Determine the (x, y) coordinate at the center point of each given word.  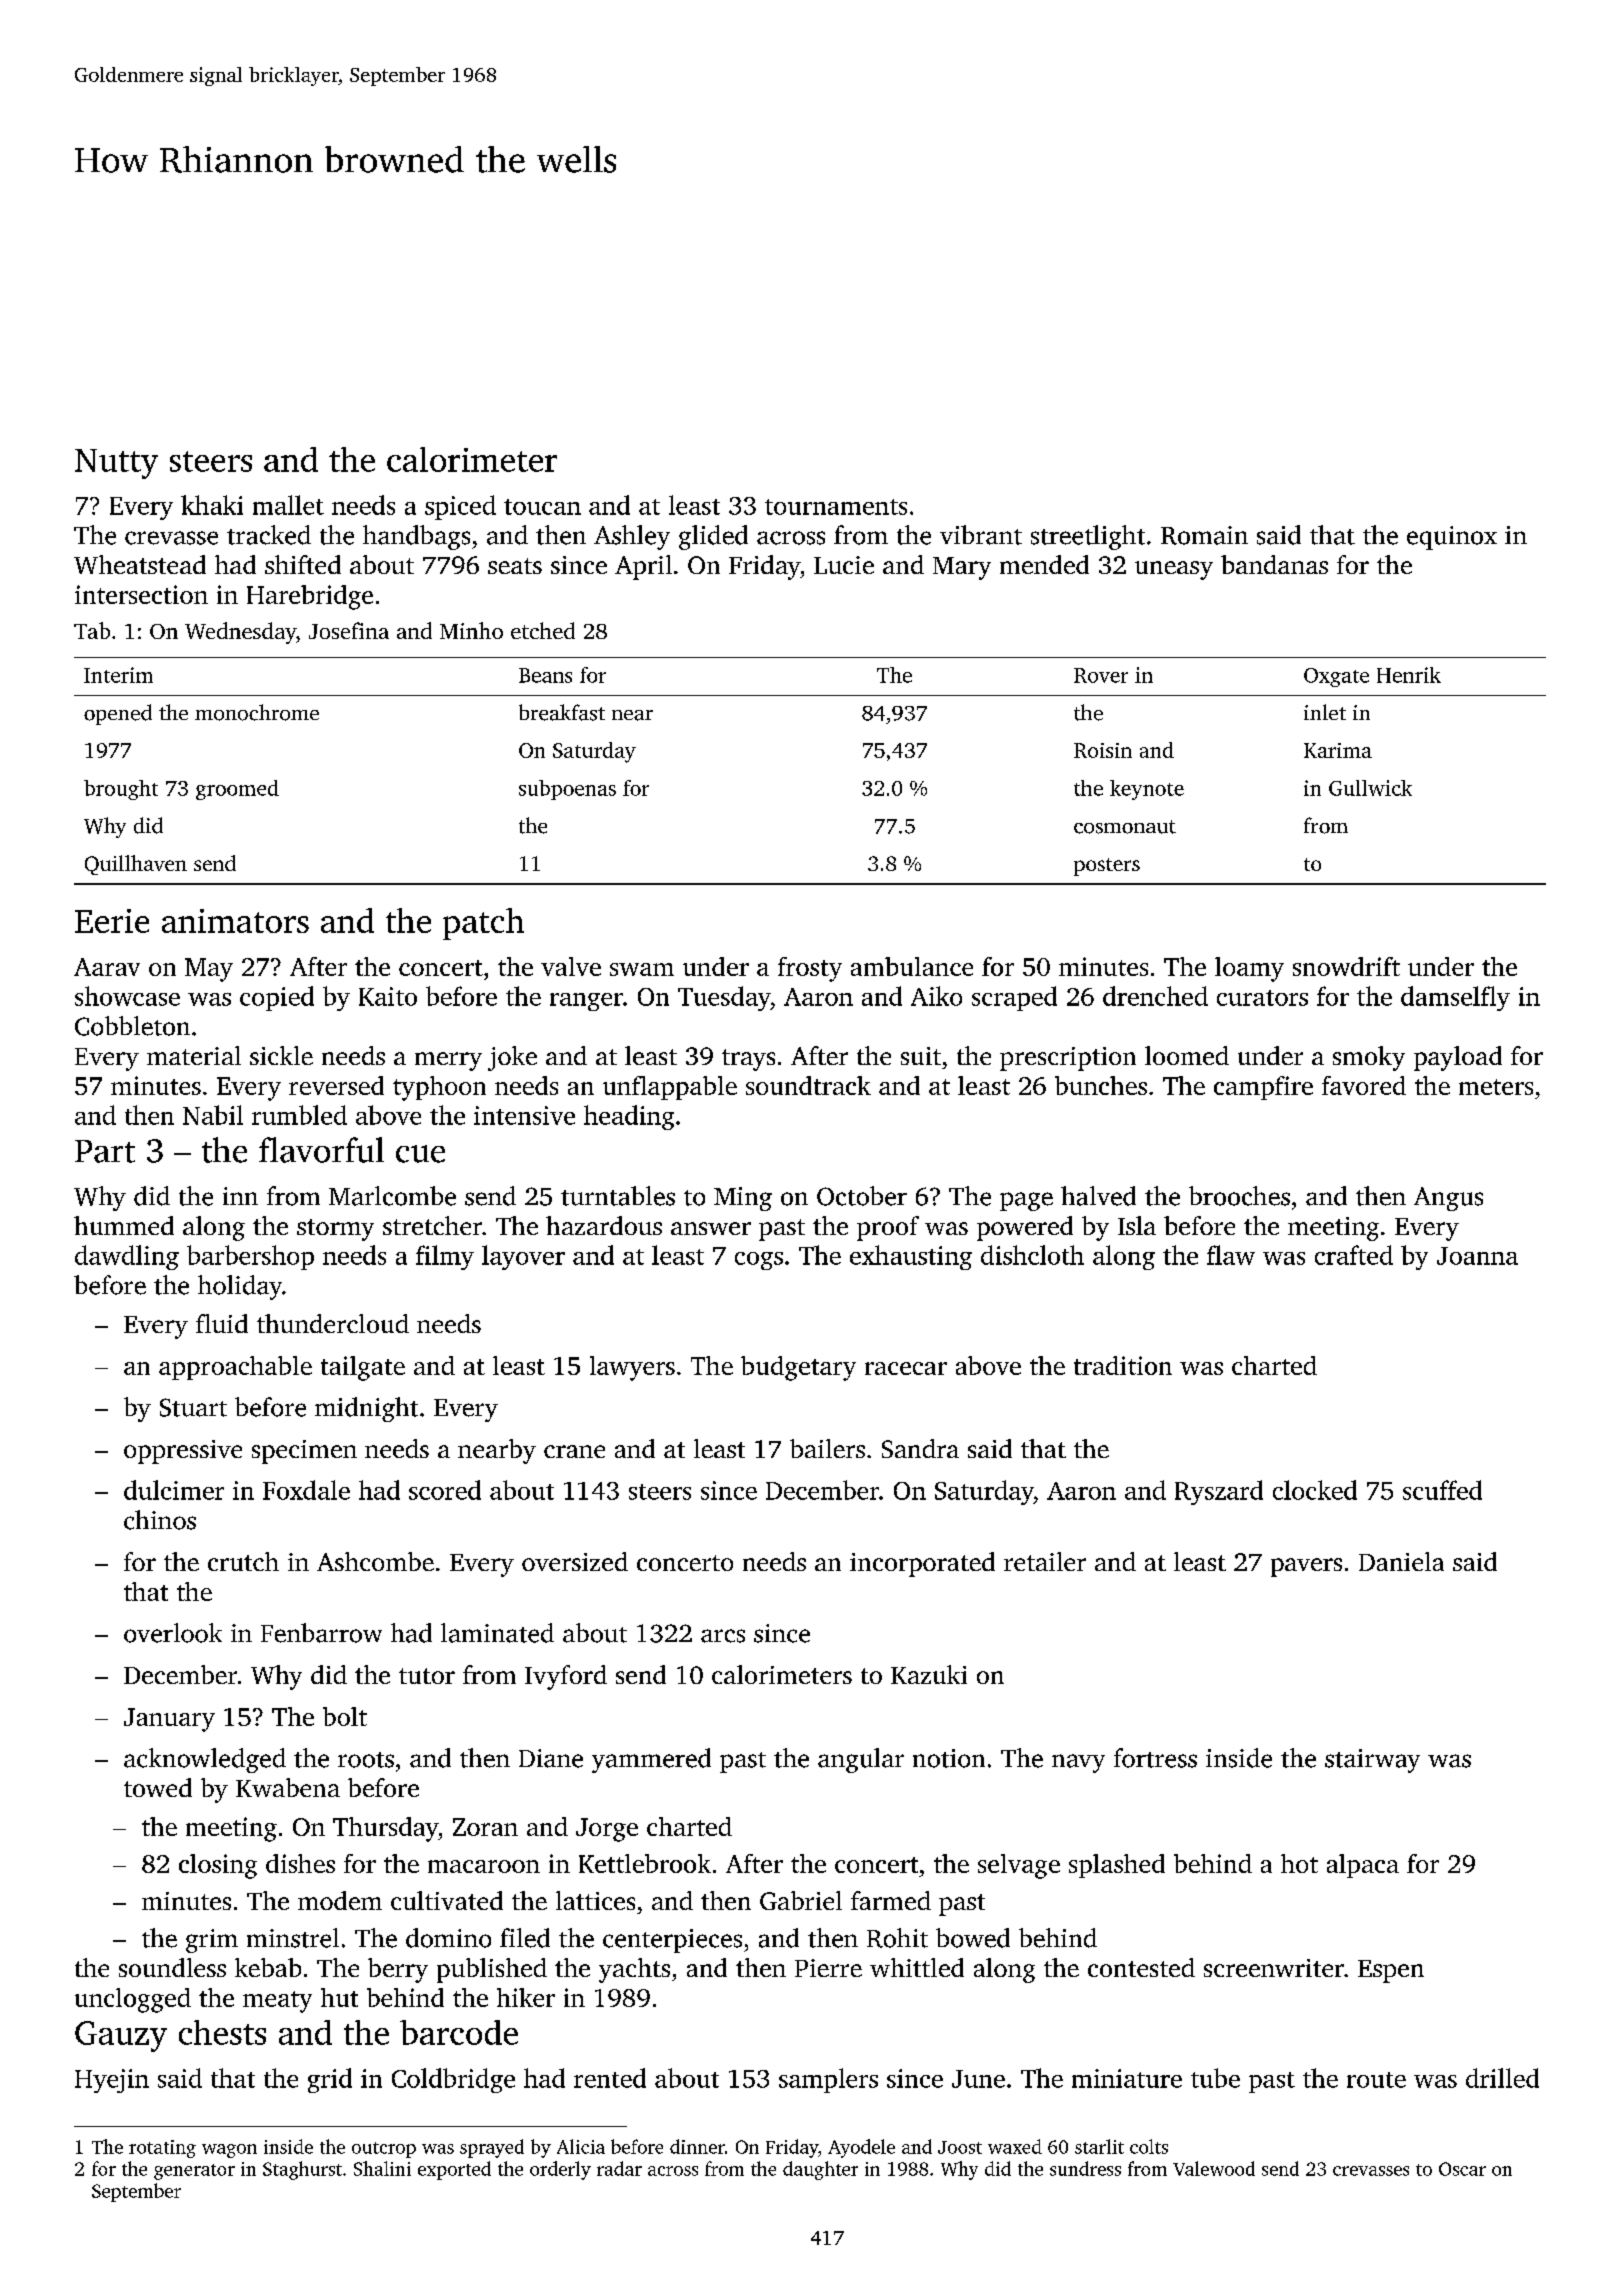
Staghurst (302, 2170)
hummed (124, 1225)
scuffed (1442, 1490)
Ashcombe (375, 1561)
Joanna (1477, 1256)
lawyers (632, 1368)
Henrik (1409, 675)
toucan (542, 507)
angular (861, 1760)
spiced (460, 507)
